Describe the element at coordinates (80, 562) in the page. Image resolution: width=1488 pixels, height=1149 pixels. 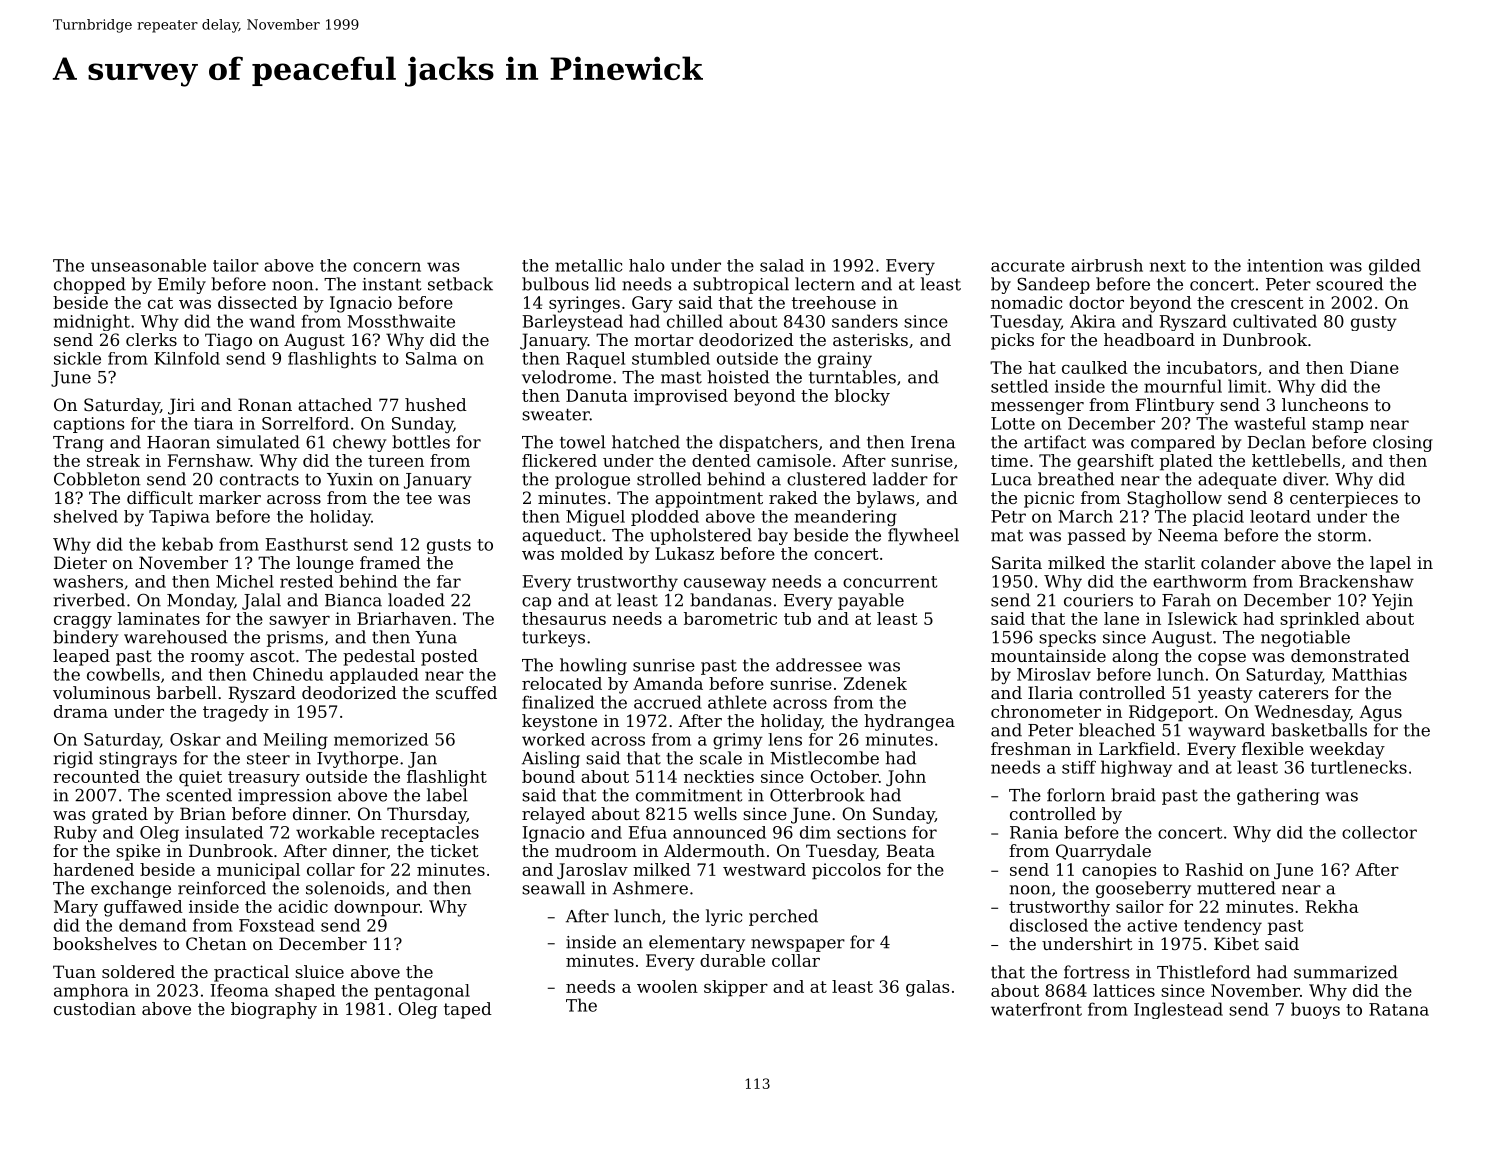
I see `Dieter` at that location.
